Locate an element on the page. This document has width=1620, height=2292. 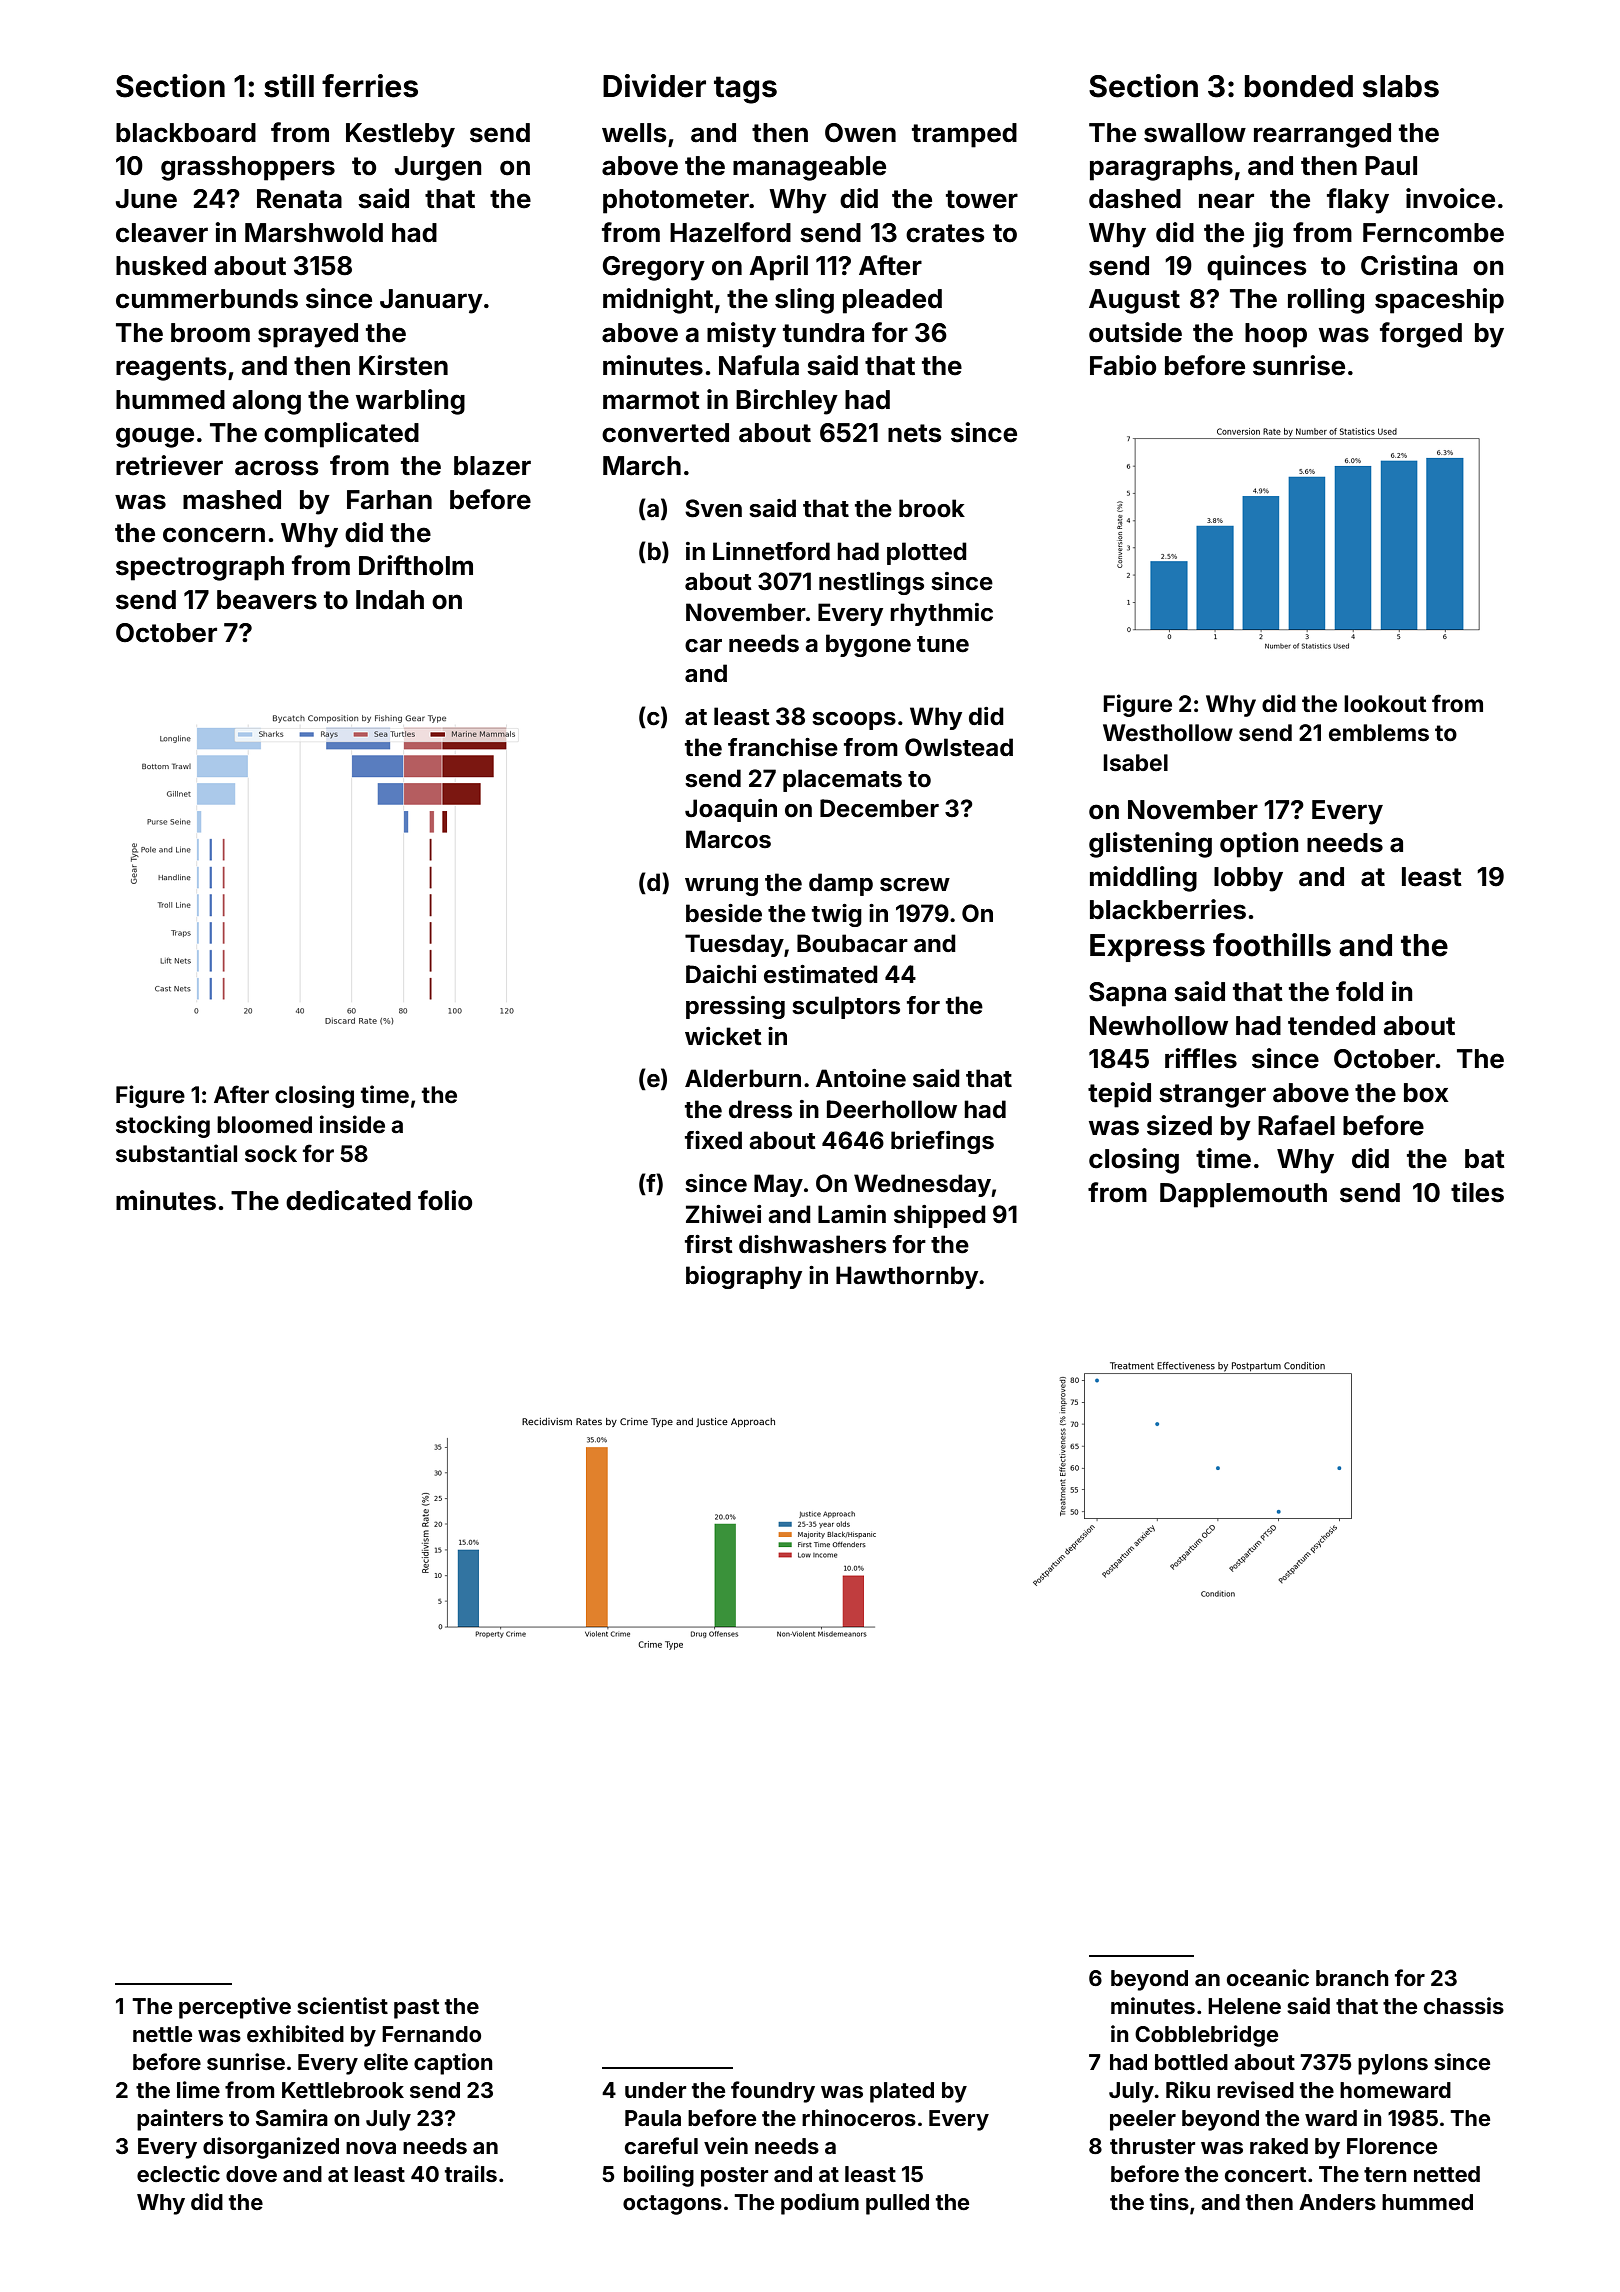
Marshwold is located at coordinates (314, 233).
